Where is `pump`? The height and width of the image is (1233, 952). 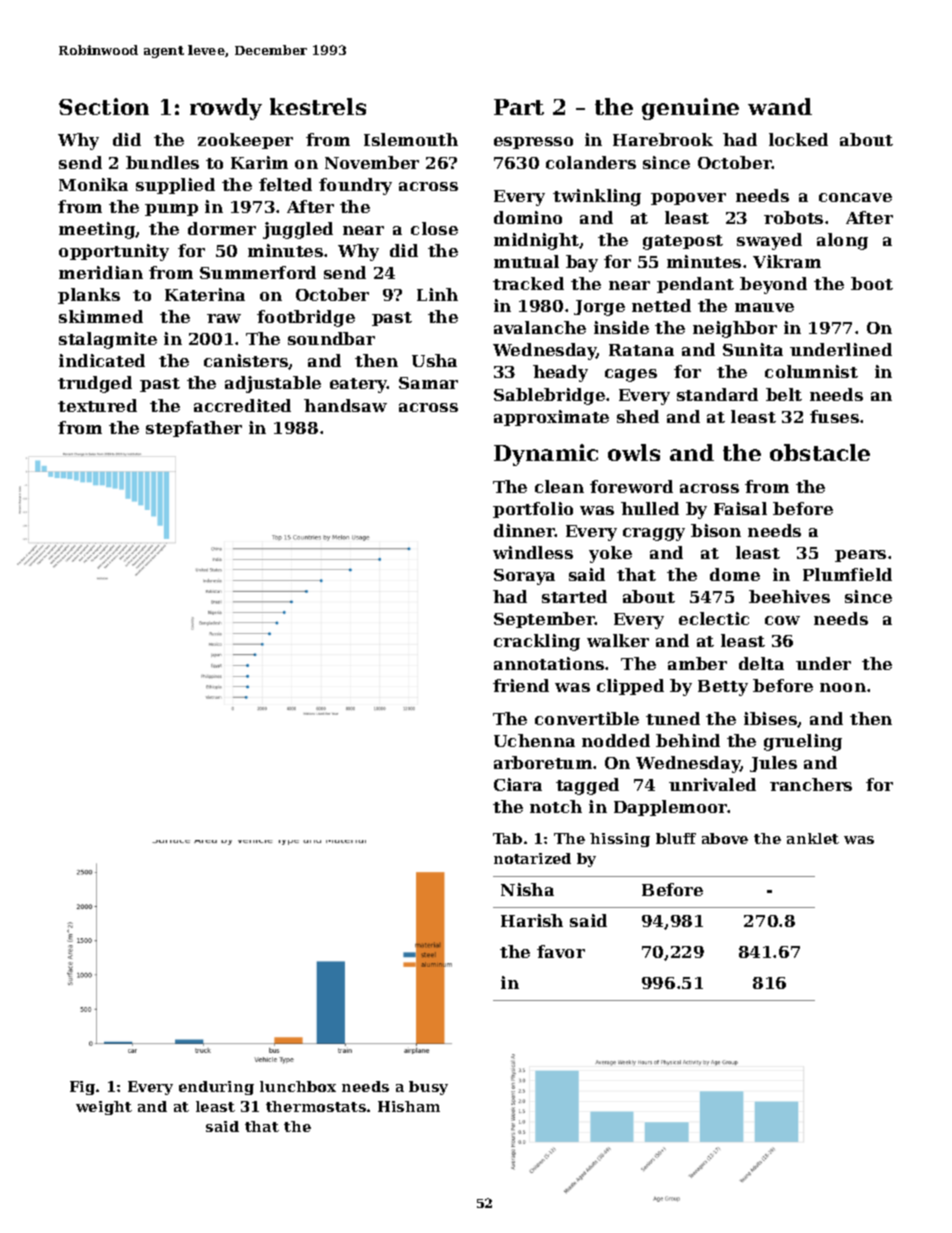
pump is located at coordinates (171, 210).
